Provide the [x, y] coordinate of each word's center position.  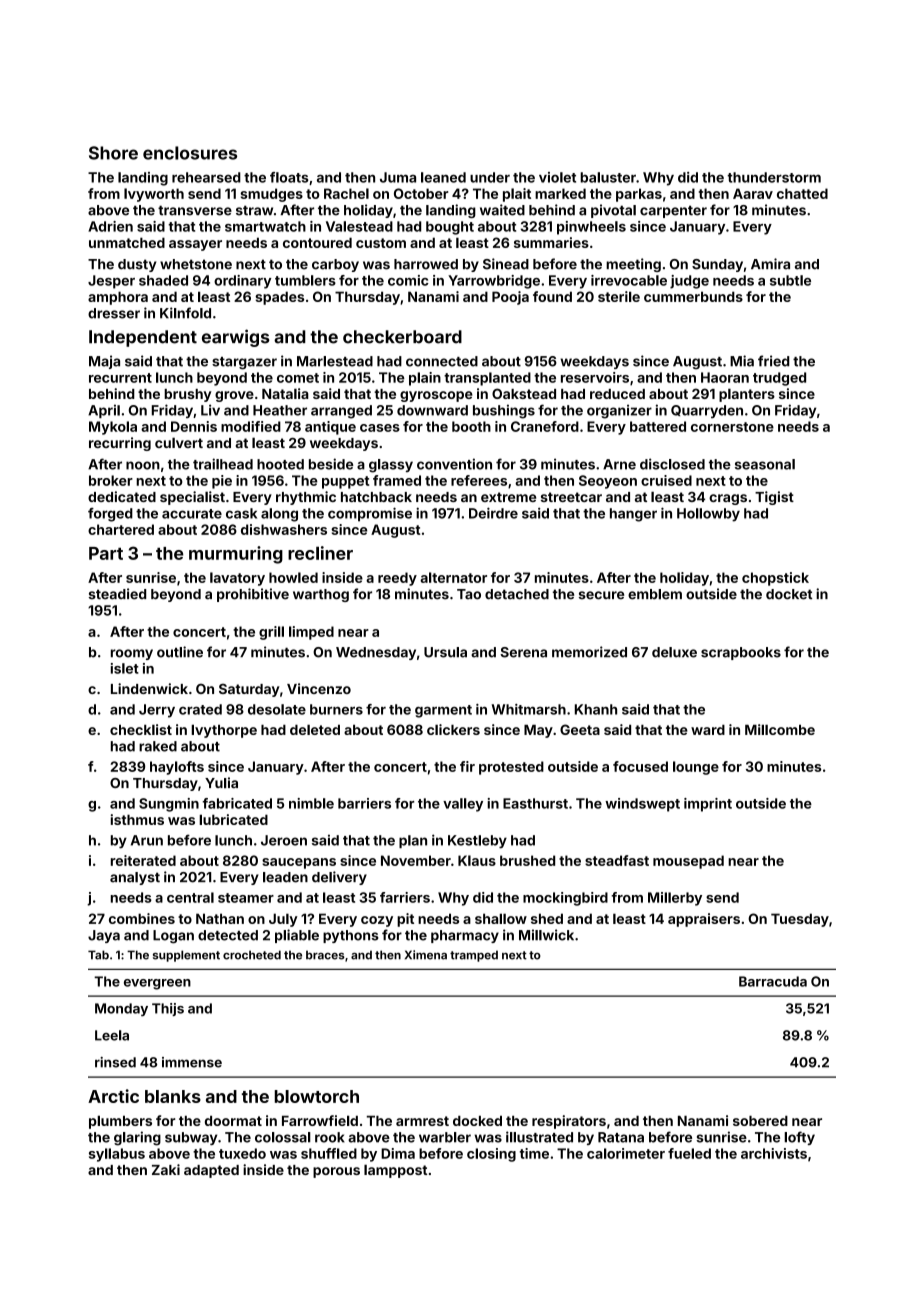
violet [557, 177]
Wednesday [376, 653]
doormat [233, 1121]
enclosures [190, 153]
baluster [608, 177]
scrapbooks [741, 653]
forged [110, 515]
